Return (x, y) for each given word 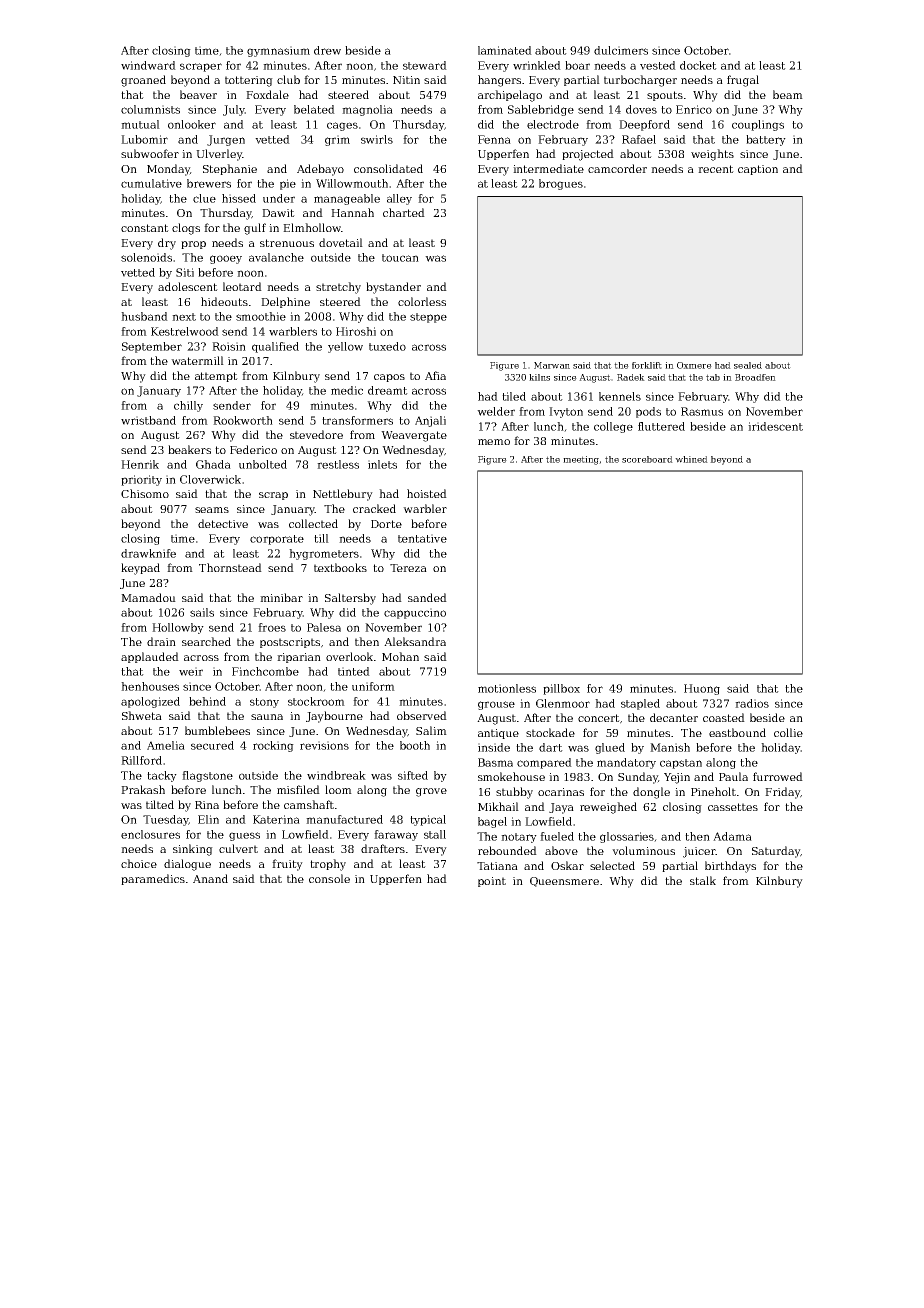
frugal (743, 81)
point (492, 882)
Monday (168, 170)
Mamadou (148, 597)
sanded (427, 597)
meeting (581, 460)
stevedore (316, 434)
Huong (702, 689)
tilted (160, 804)
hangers (499, 81)
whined (691, 459)
